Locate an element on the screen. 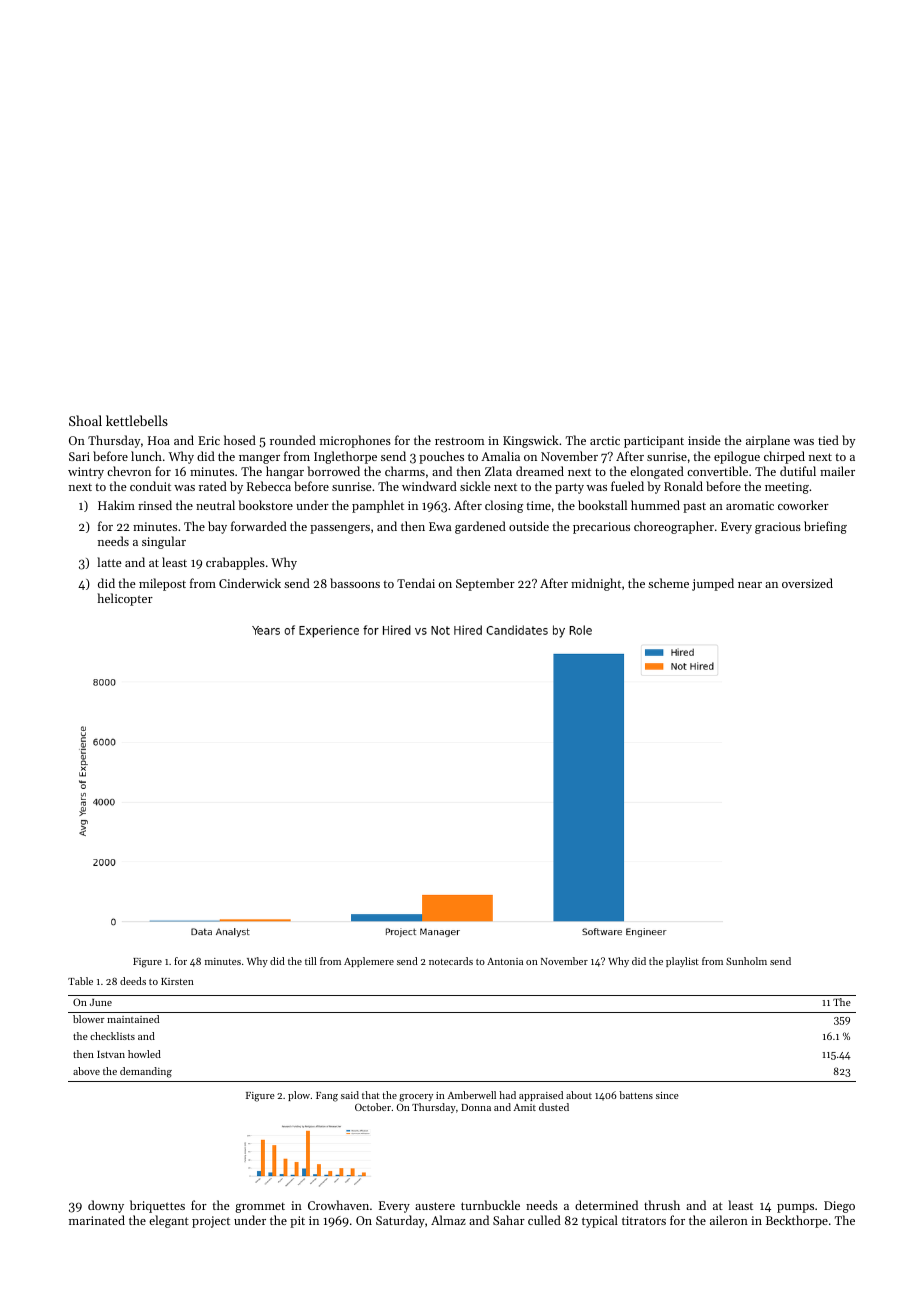 This screenshot has width=924, height=1308. Sunholm is located at coordinates (746, 961).
